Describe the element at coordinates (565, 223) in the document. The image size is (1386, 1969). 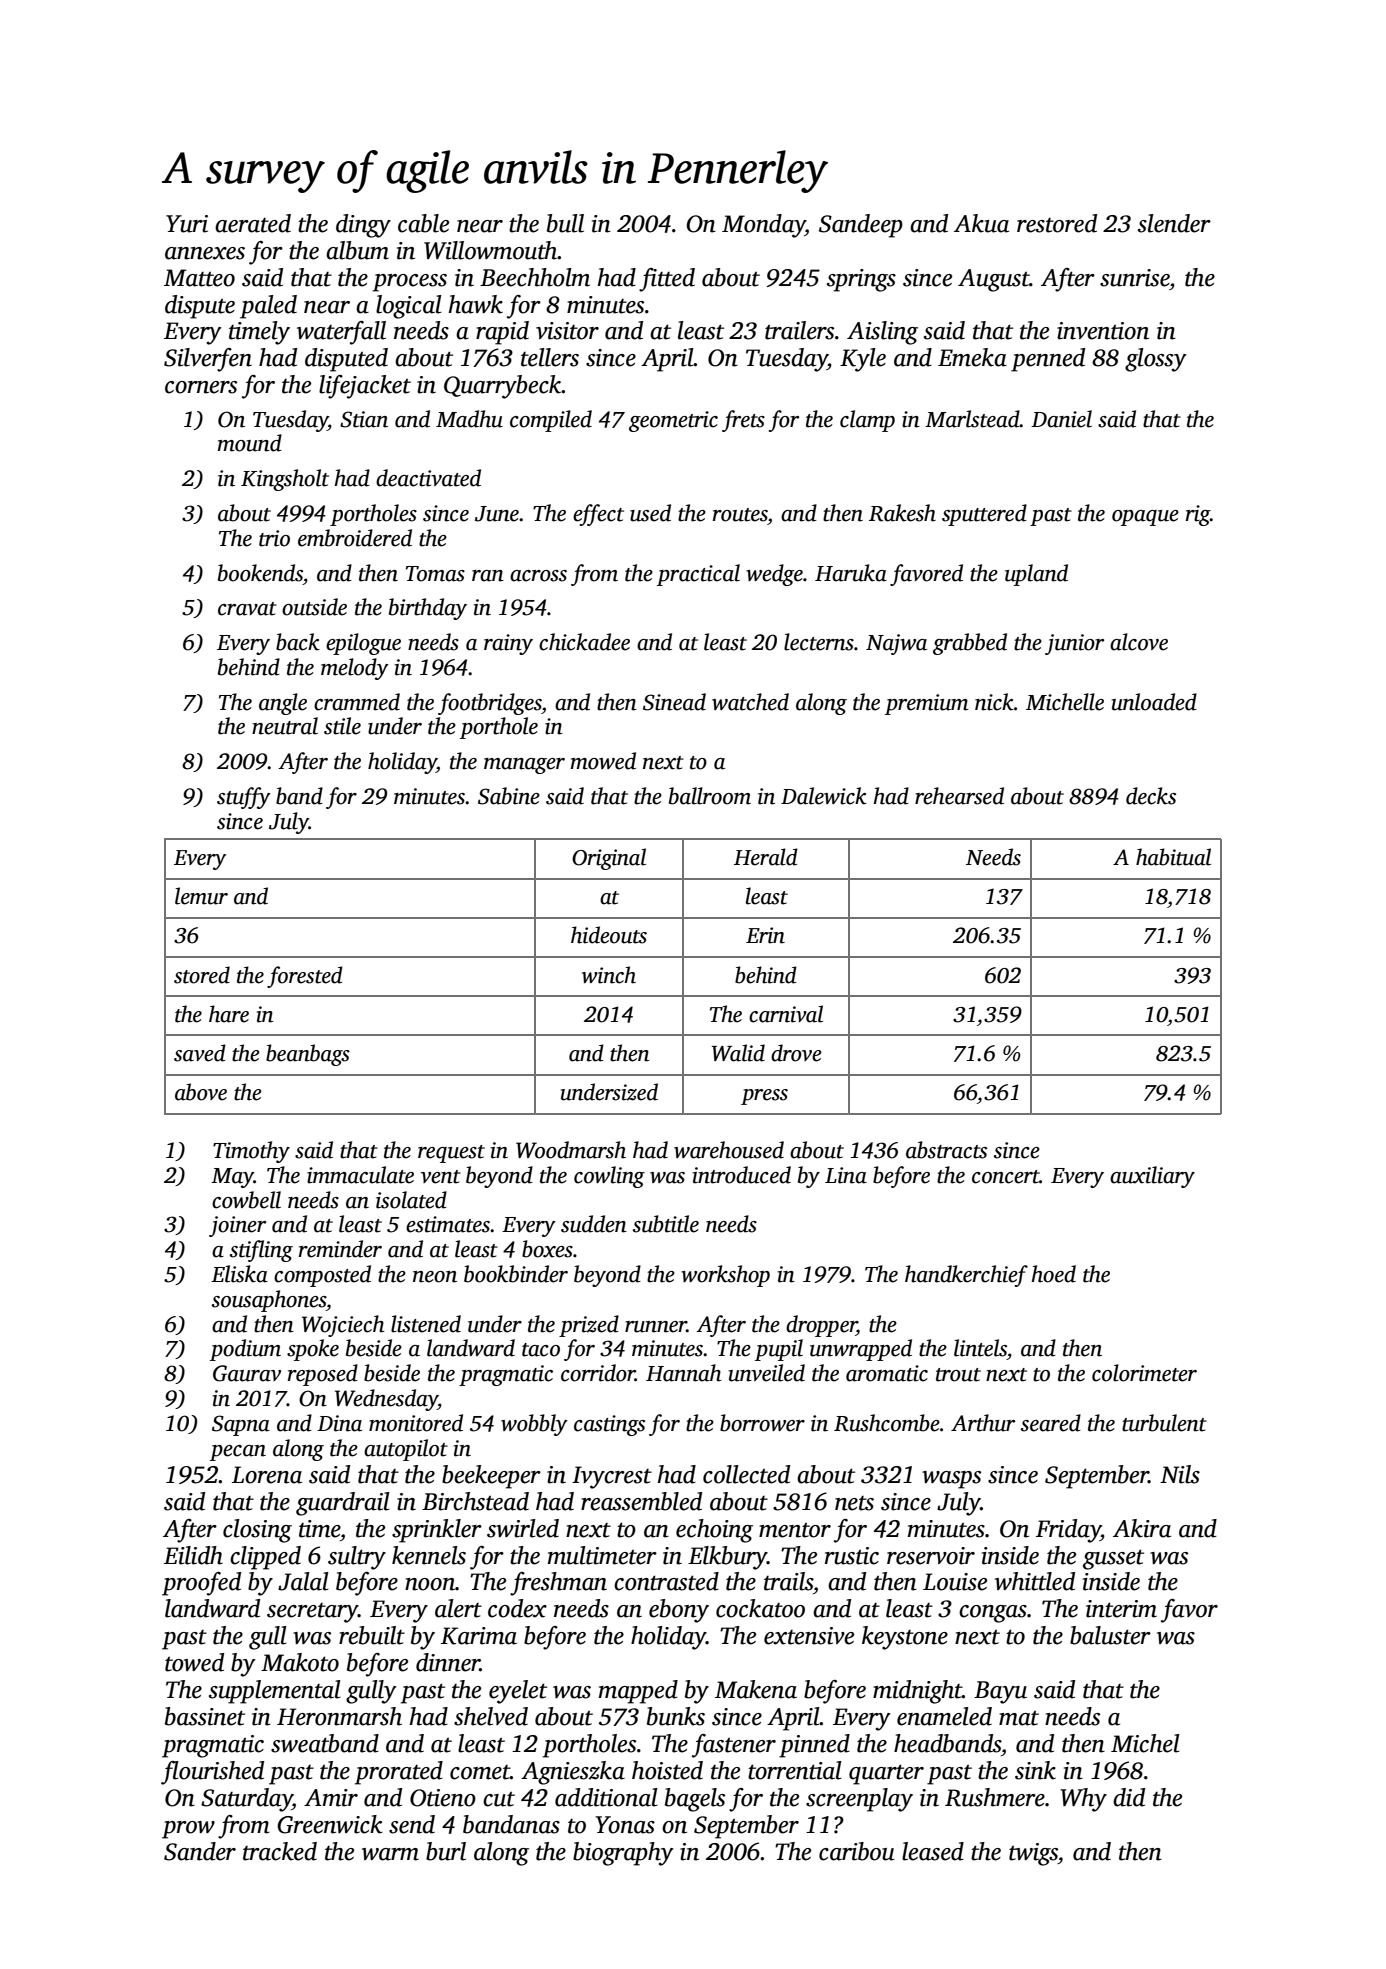
I see `bull` at that location.
